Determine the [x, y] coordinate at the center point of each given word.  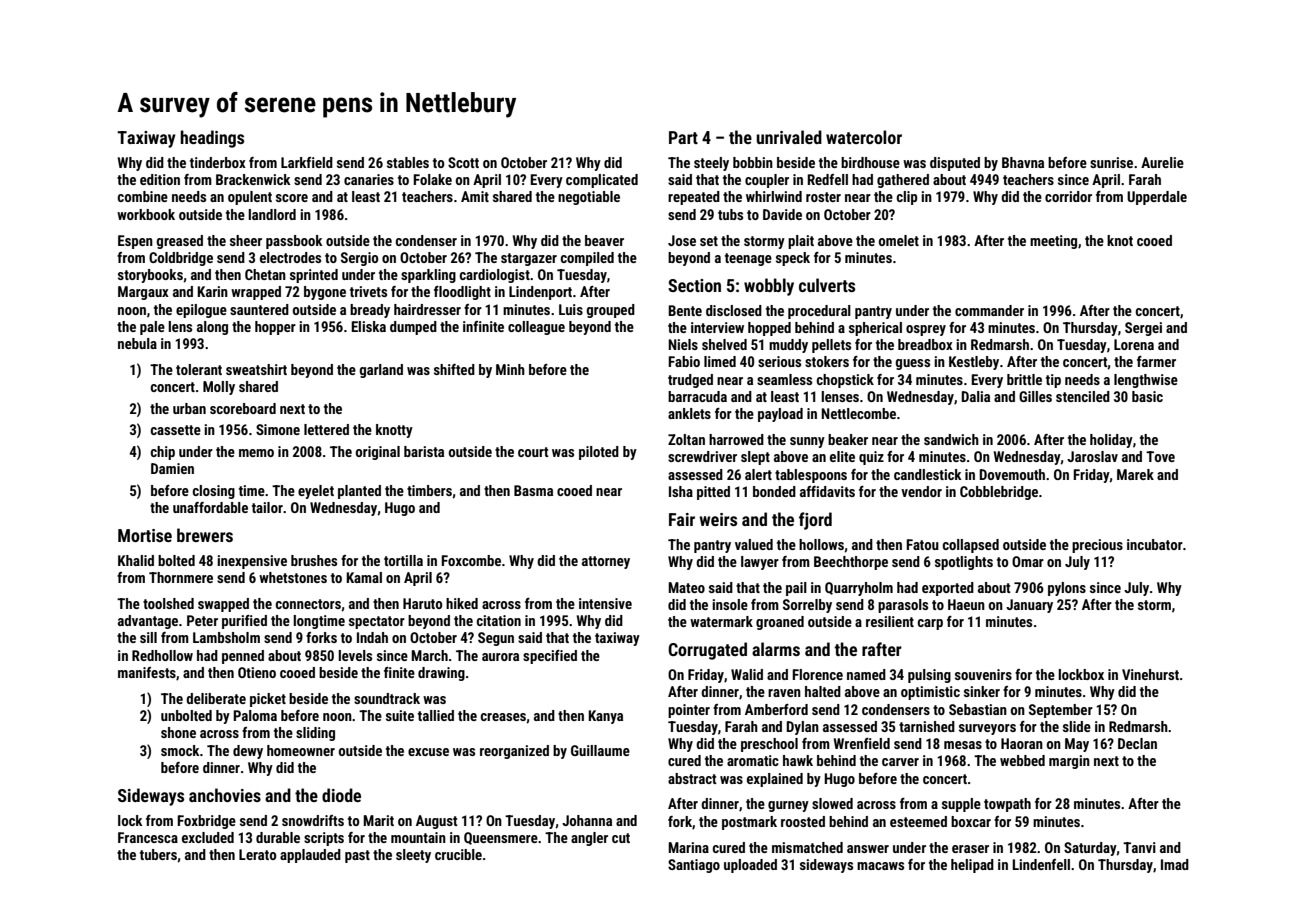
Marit [378, 820]
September [1061, 711]
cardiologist [495, 276]
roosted [803, 821]
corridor [1068, 196]
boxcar [971, 821]
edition [160, 179]
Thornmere [181, 577]
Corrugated [707, 651]
